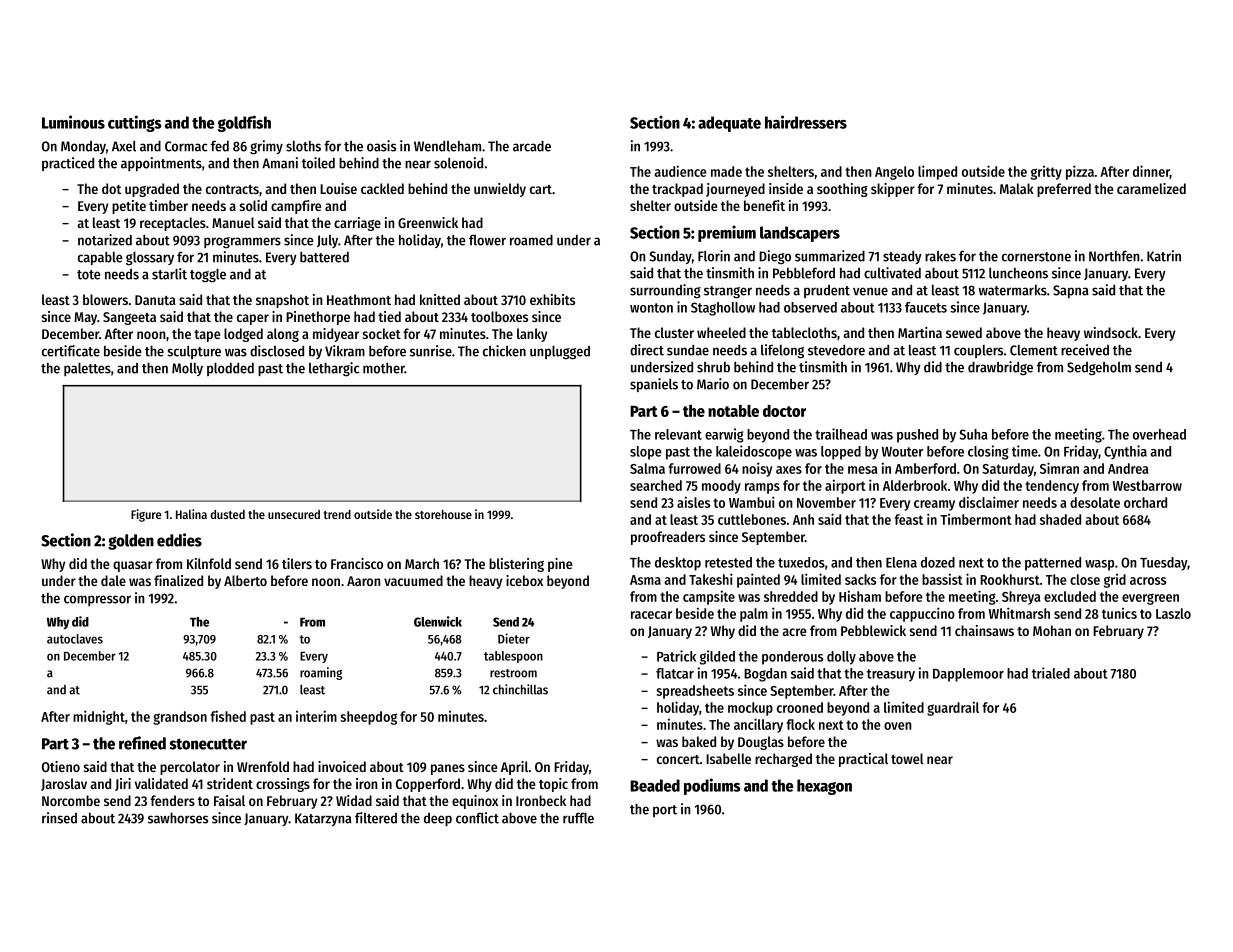 The width and height of the document is (1233, 952). I want to click on tablecloths, so click(804, 332).
